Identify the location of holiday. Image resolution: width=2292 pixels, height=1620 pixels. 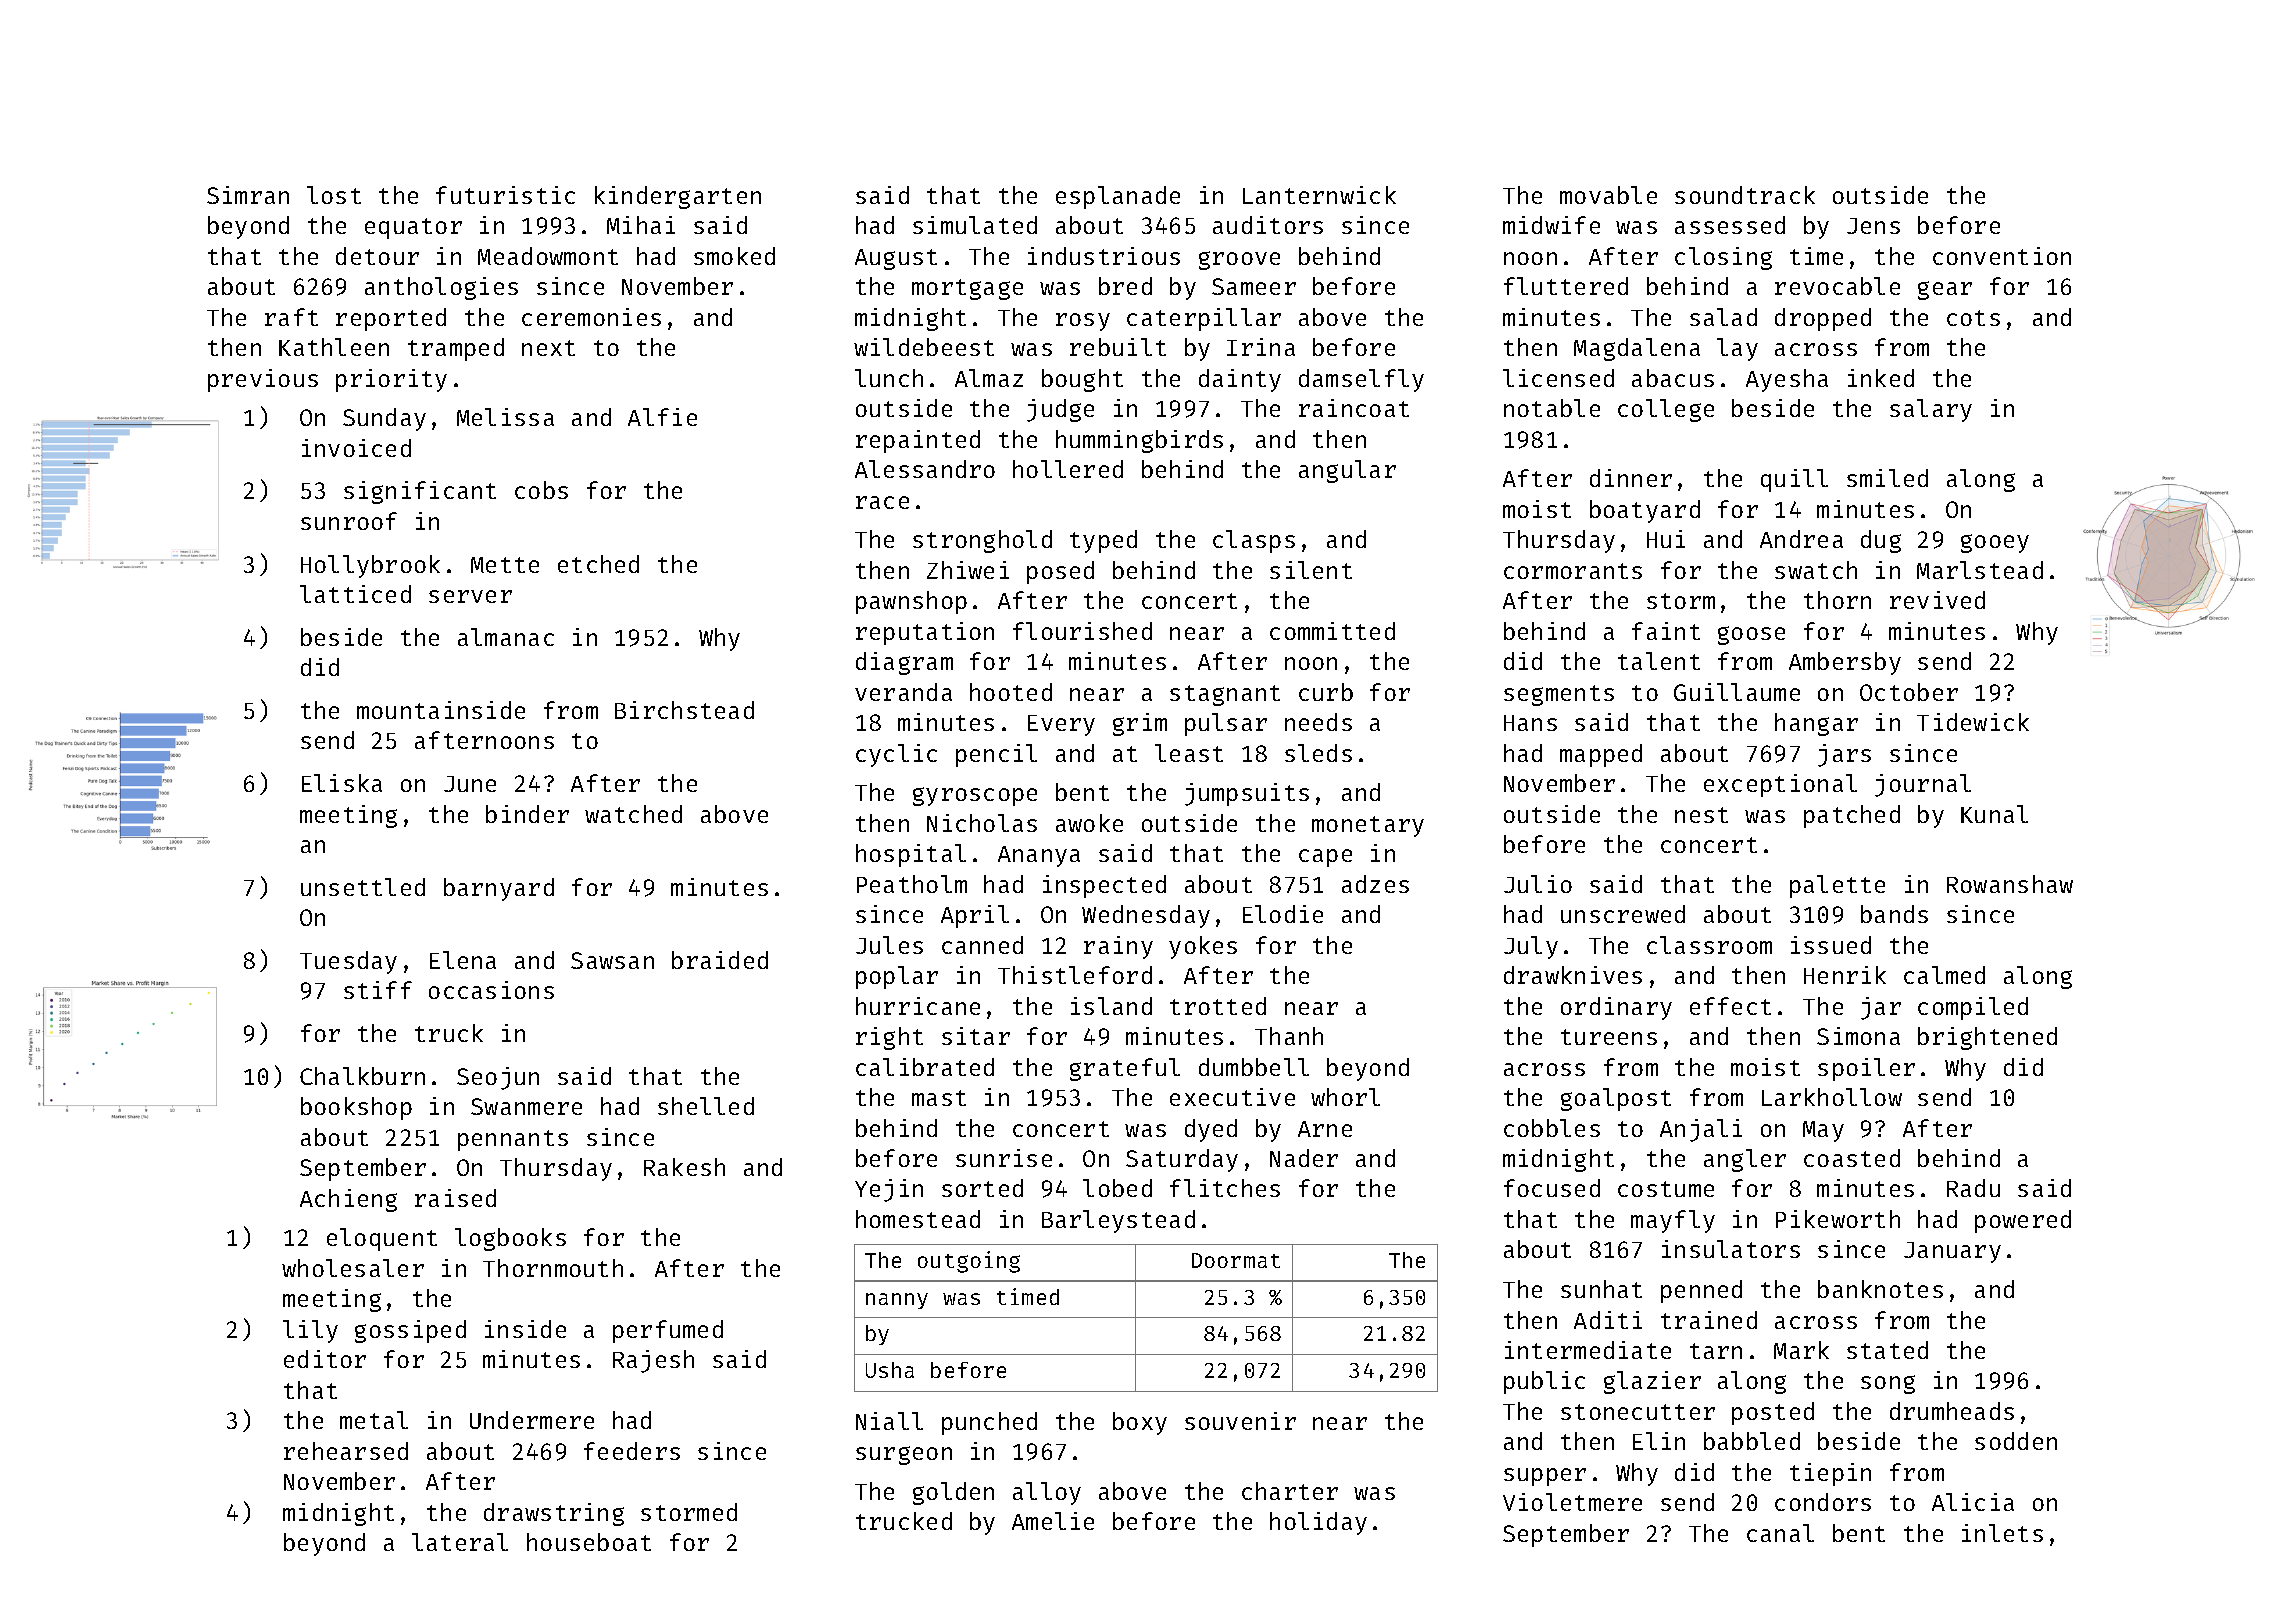
(1318, 1523).
